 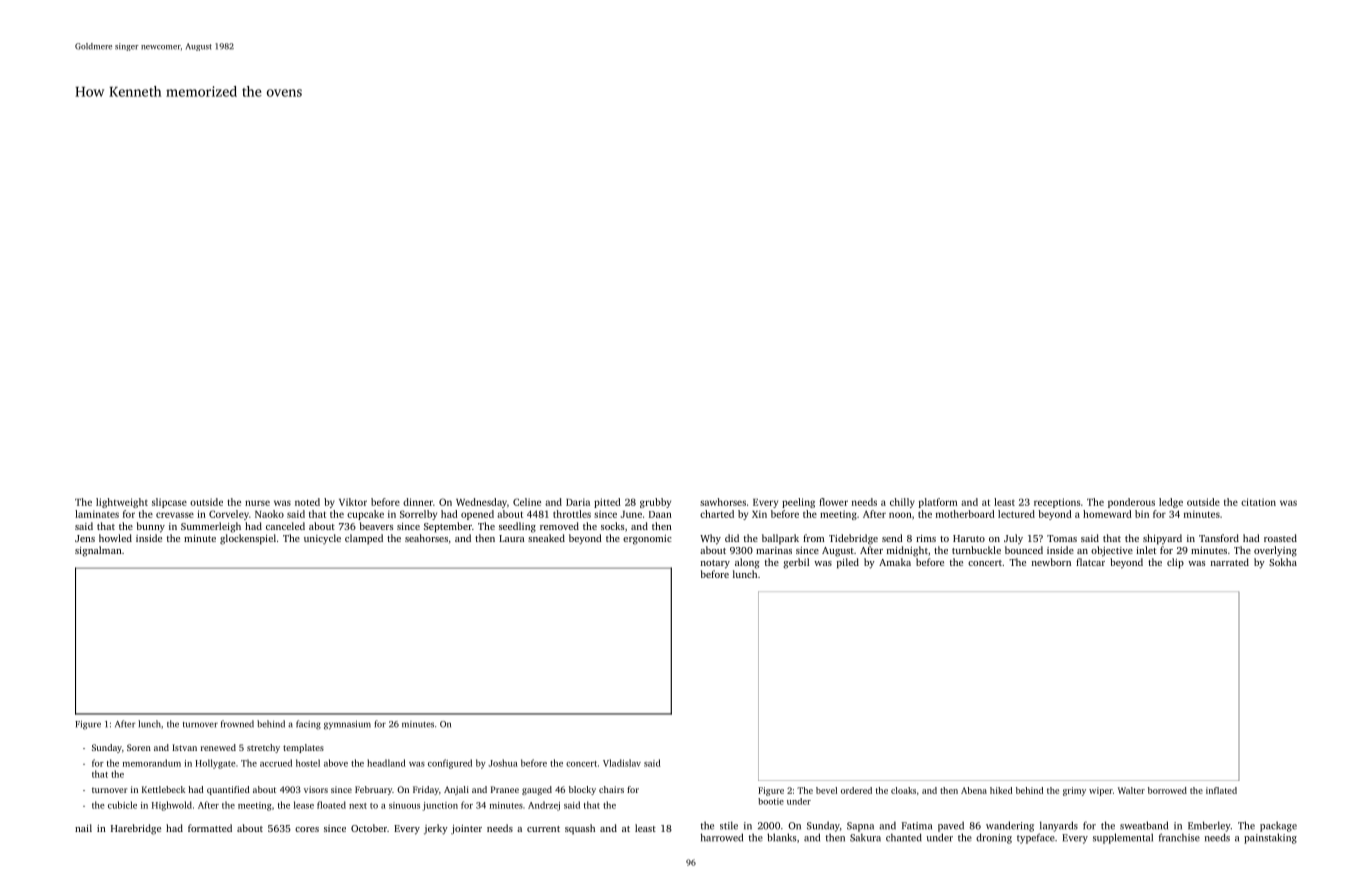 What do you see at coordinates (1171, 503) in the screenshot?
I see `ledge` at bounding box center [1171, 503].
